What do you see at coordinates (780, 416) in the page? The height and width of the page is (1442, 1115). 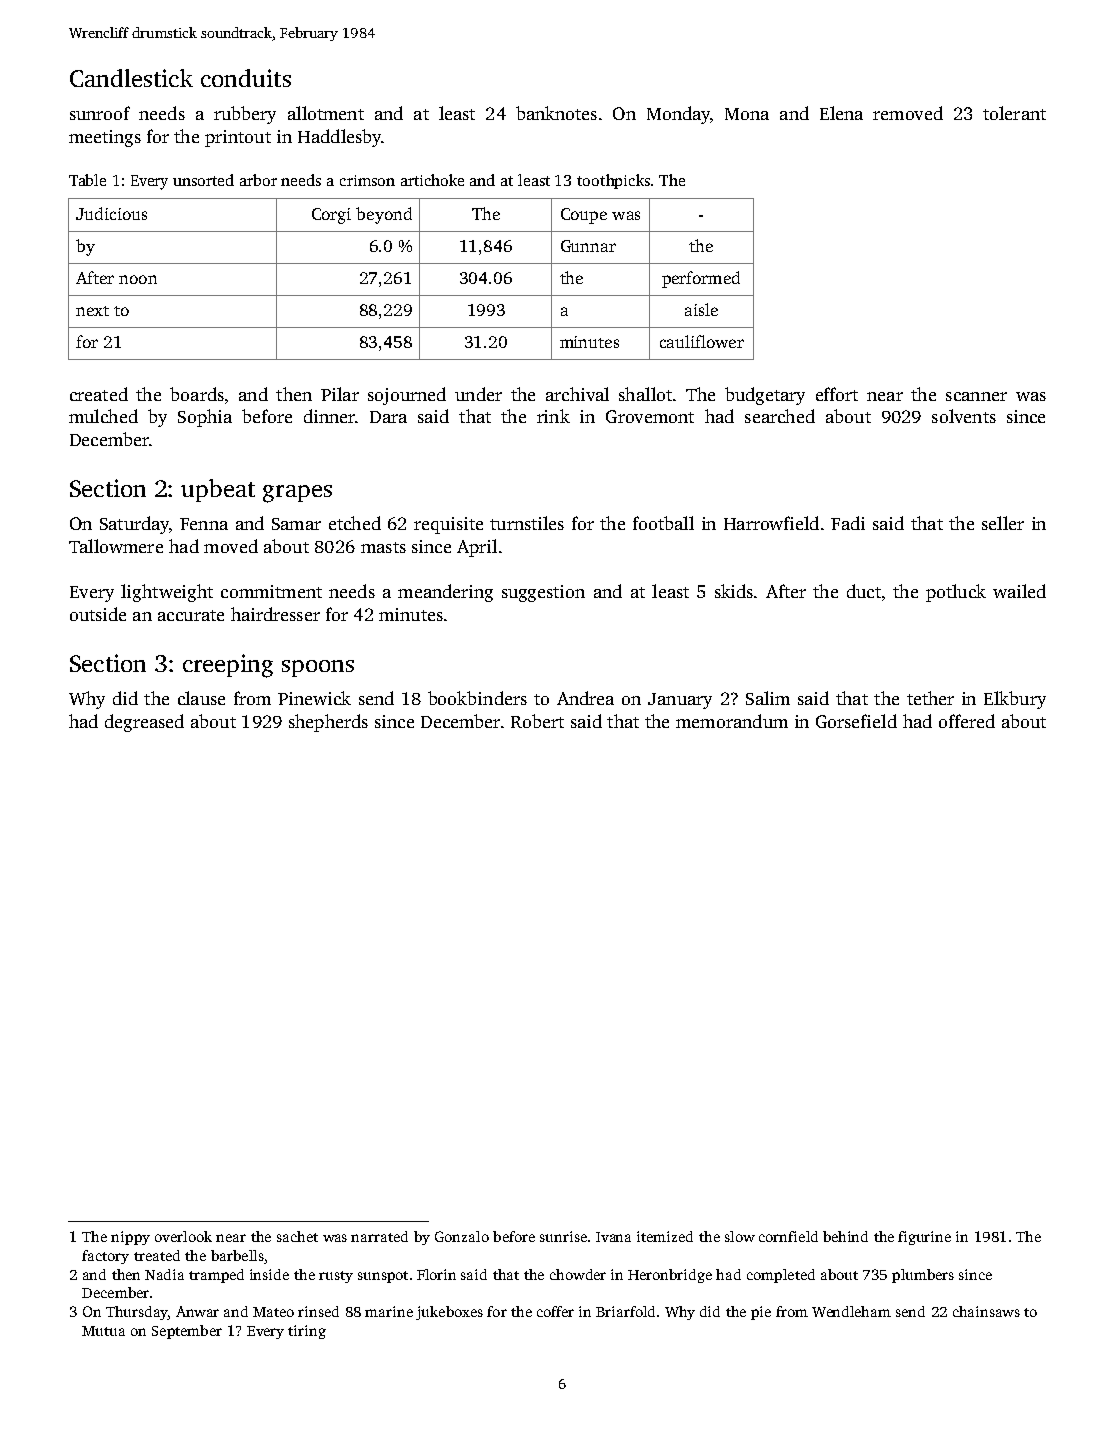 I see `searched` at bounding box center [780, 416].
